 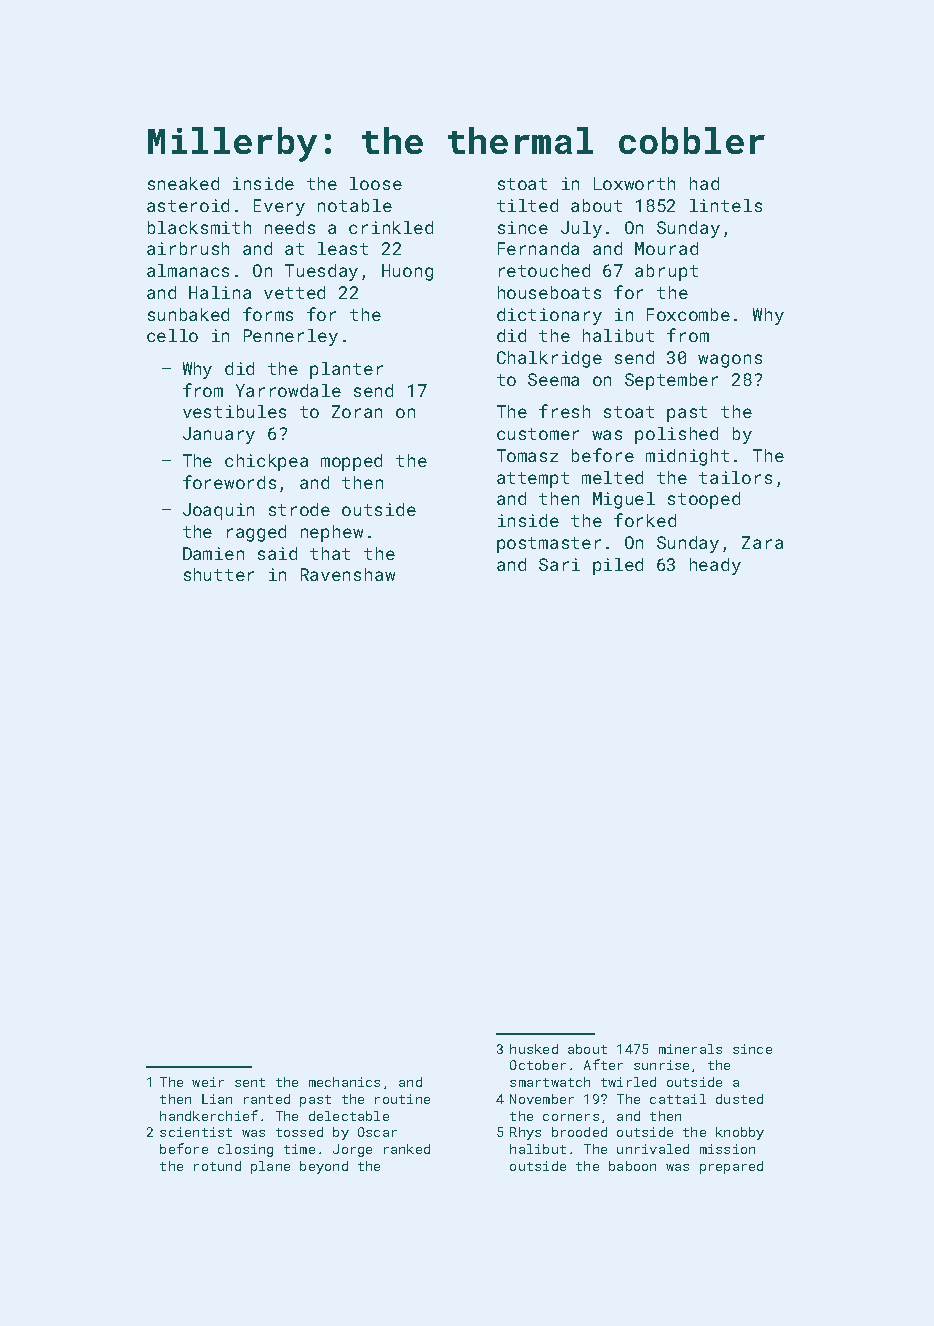 What do you see at coordinates (344, 1082) in the screenshot?
I see `mechanics` at bounding box center [344, 1082].
